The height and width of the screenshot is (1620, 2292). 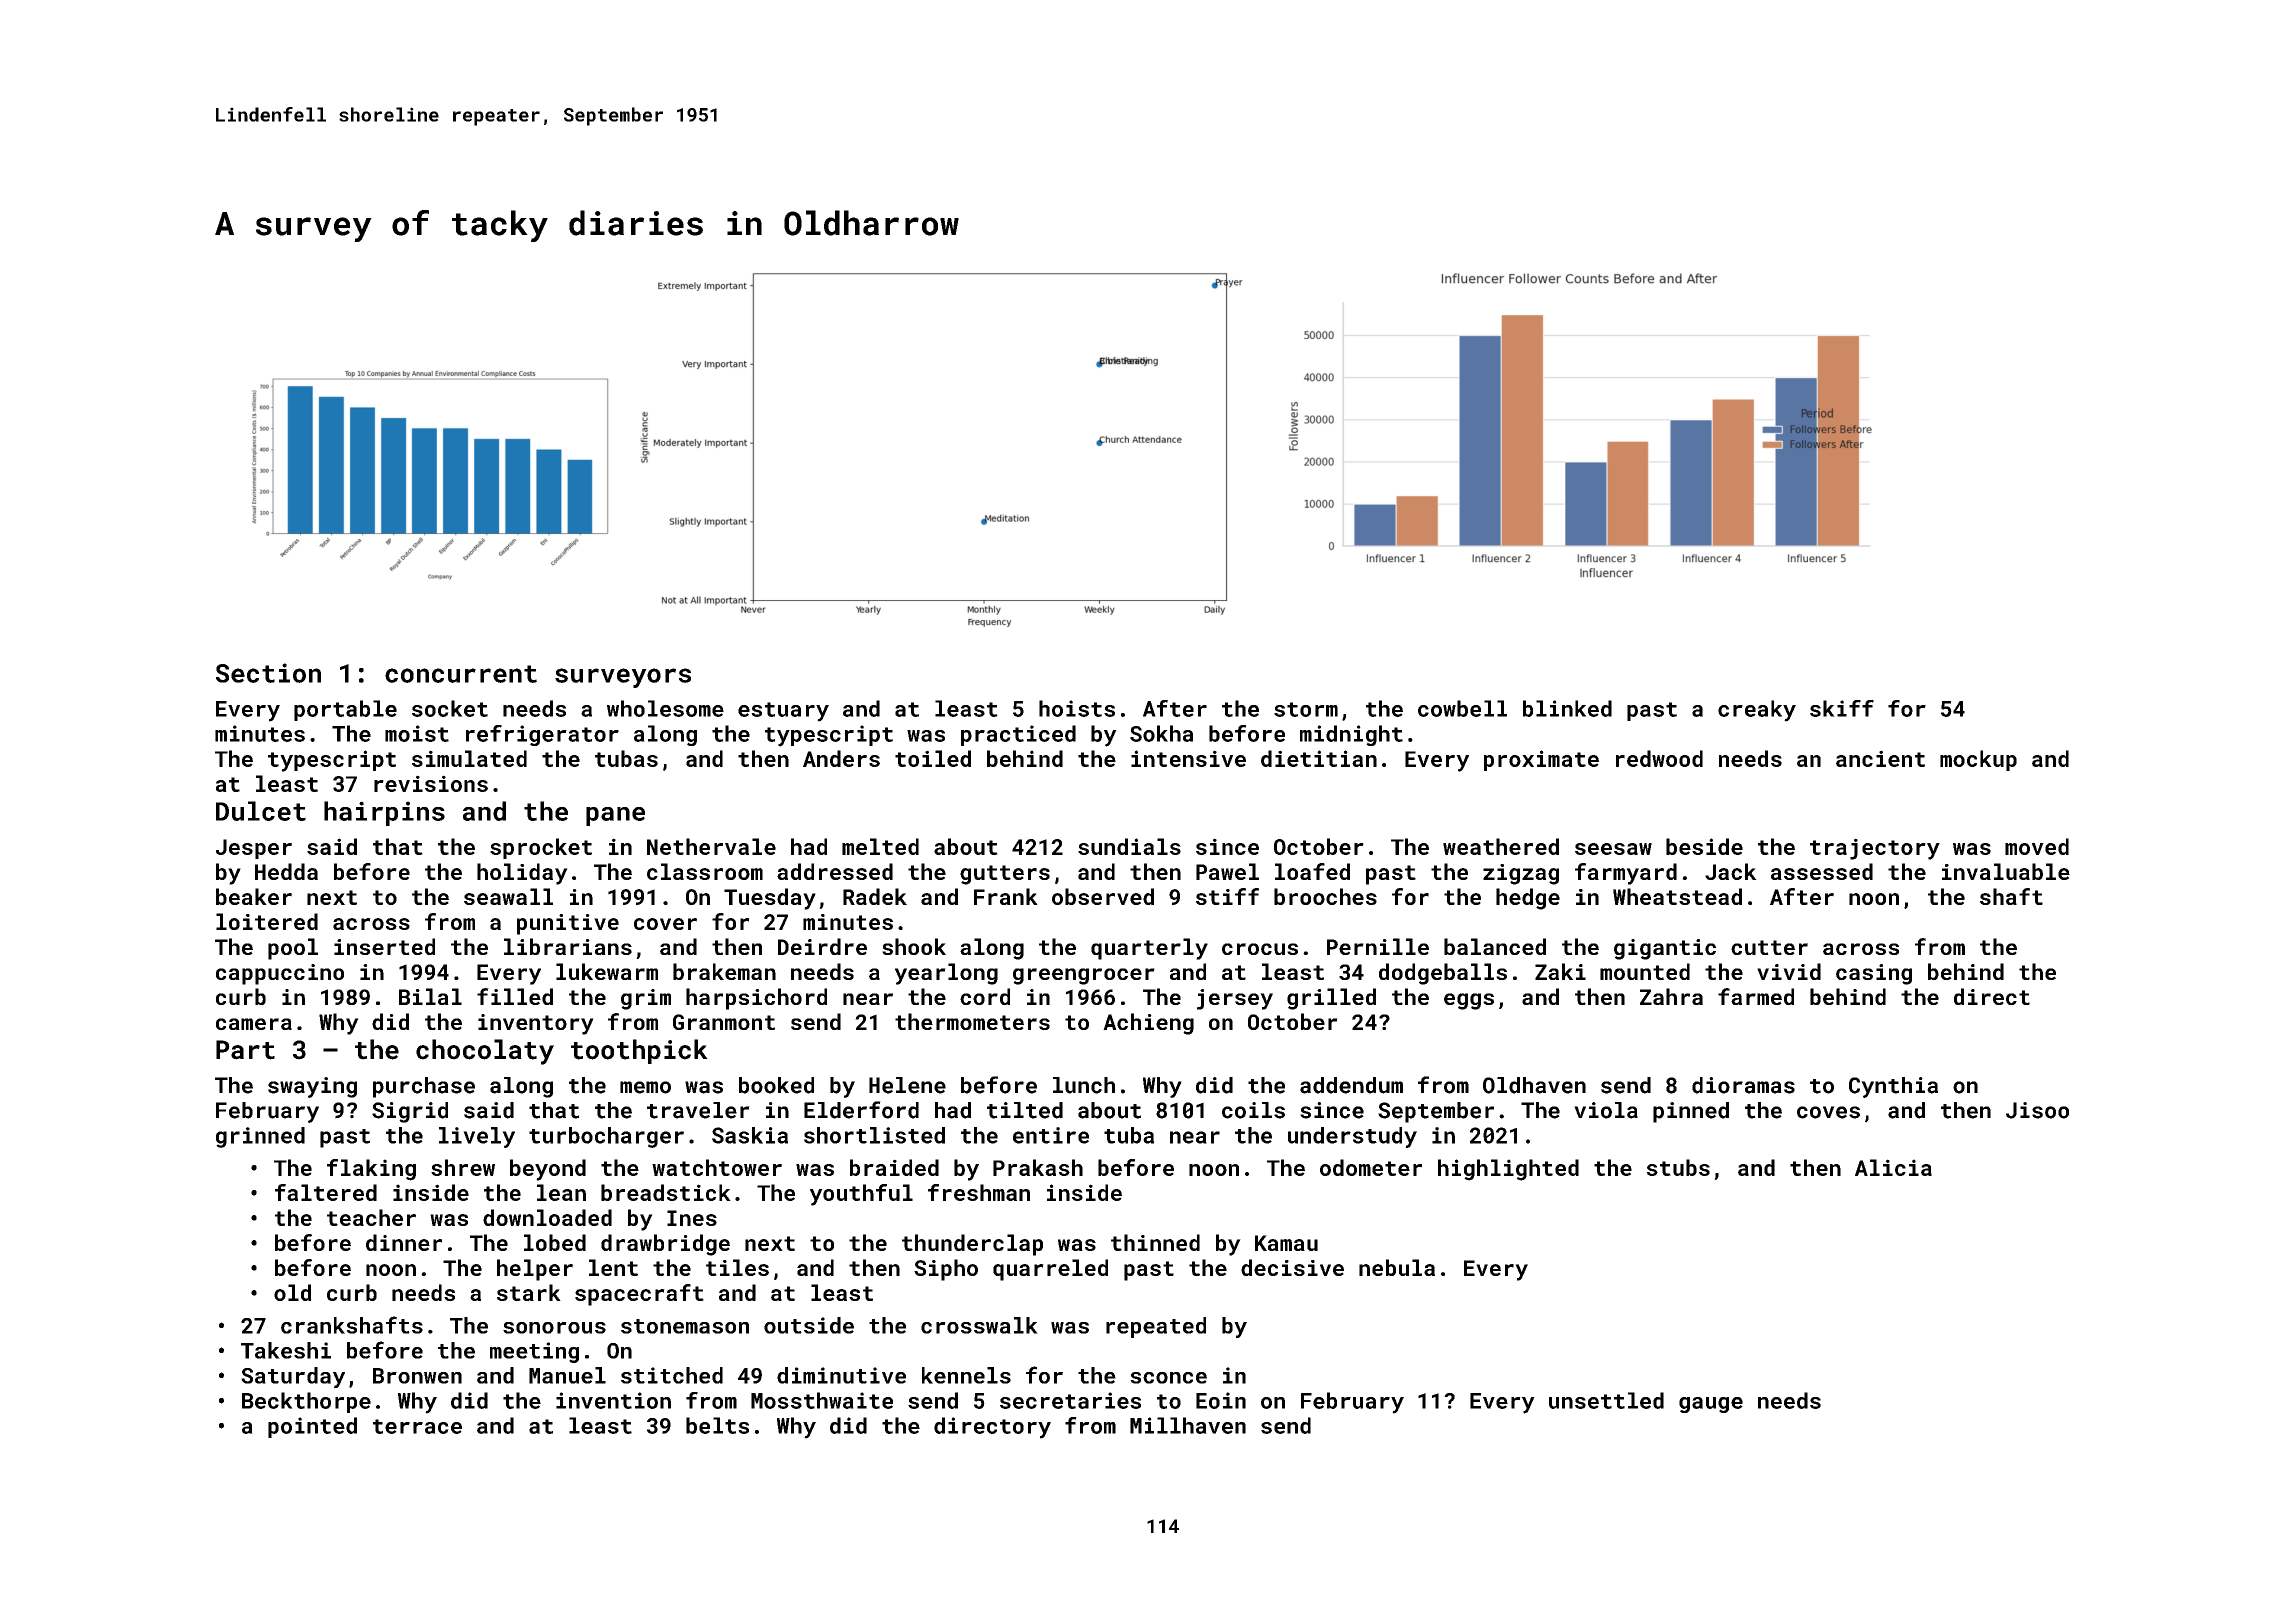 What do you see at coordinates (567, 1375) in the screenshot?
I see `Manuel` at bounding box center [567, 1375].
